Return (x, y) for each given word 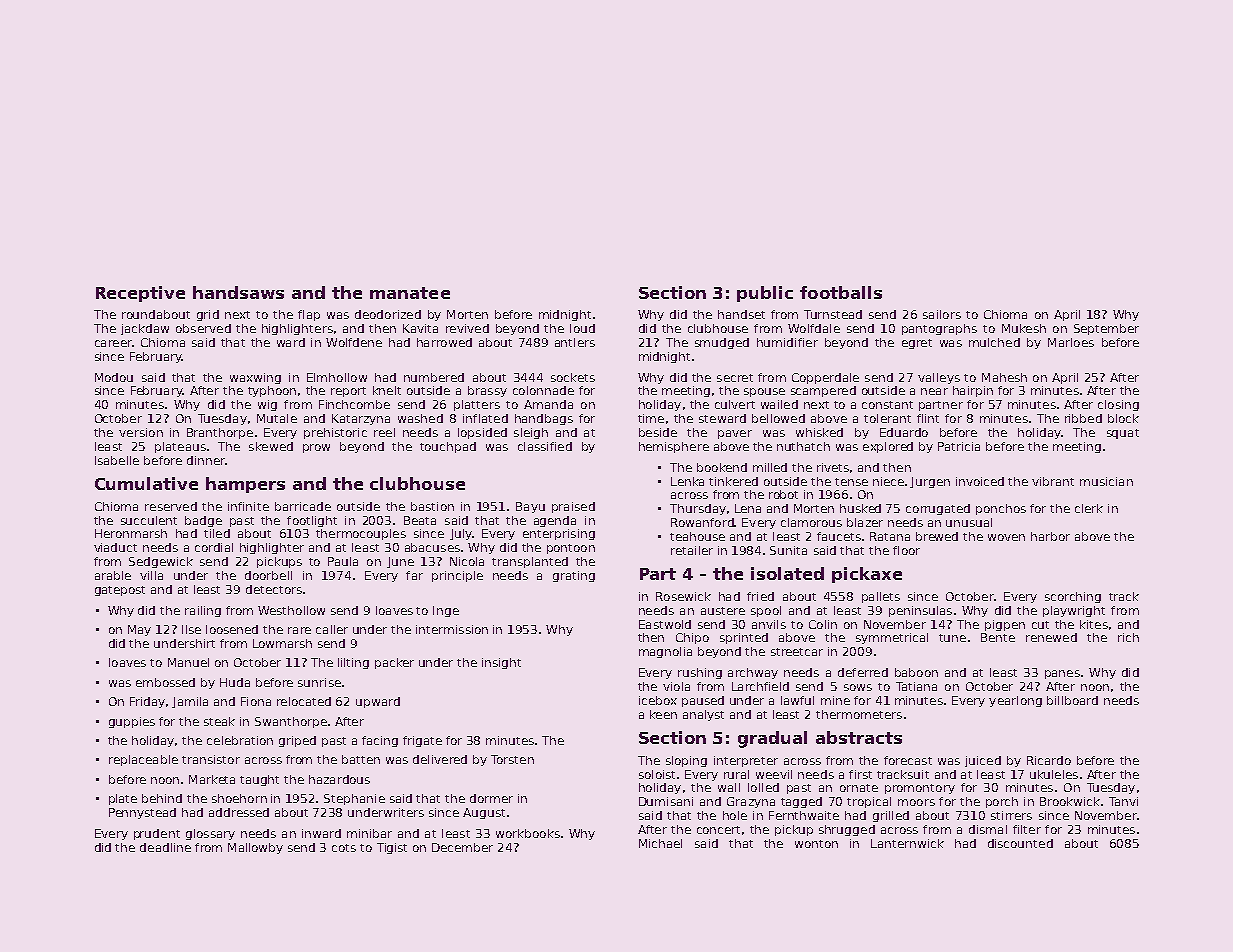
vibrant (1053, 481)
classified (545, 446)
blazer (865, 522)
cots (344, 848)
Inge (446, 611)
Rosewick (683, 596)
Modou (114, 377)
